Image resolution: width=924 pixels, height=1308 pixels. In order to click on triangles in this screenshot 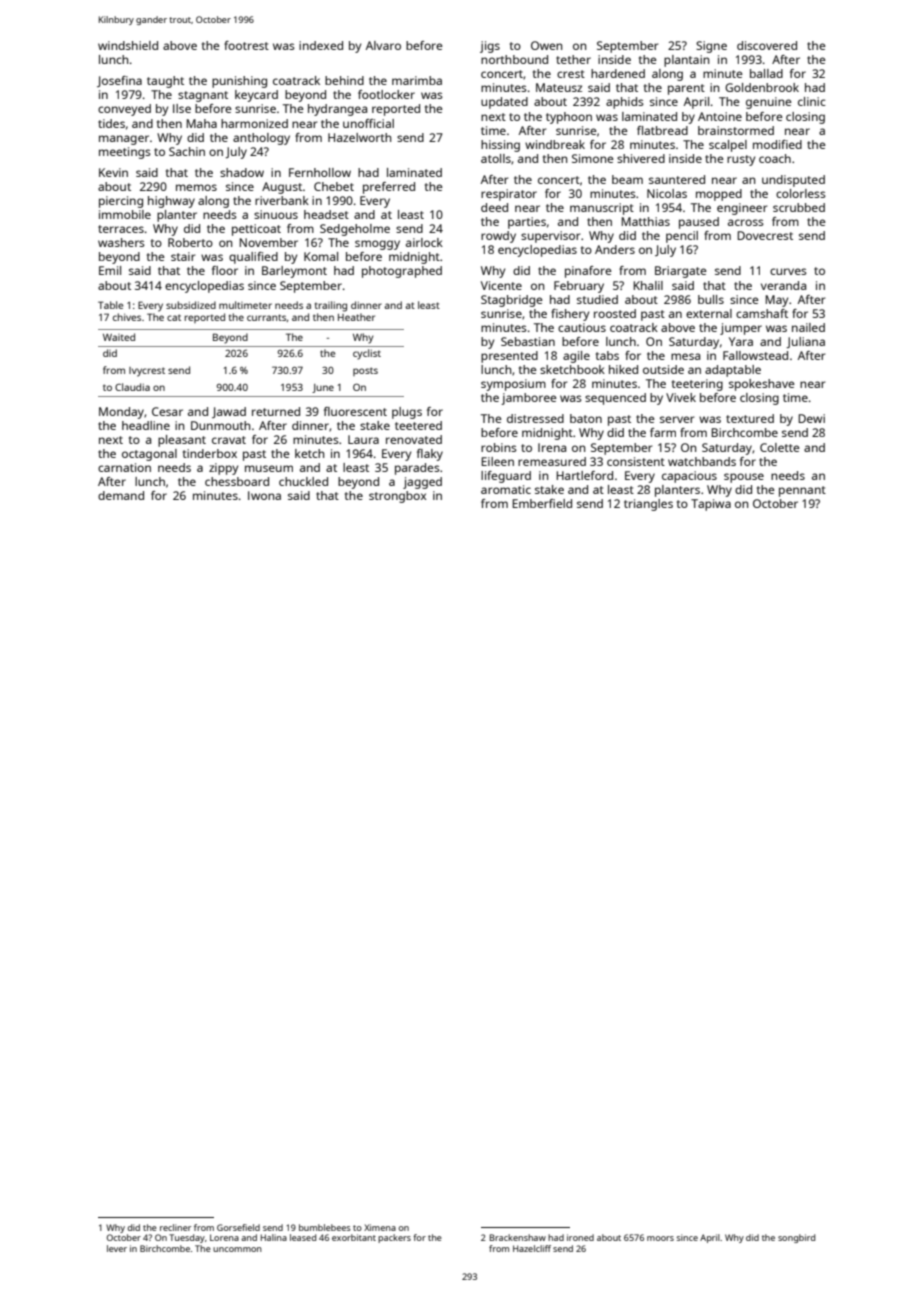, I will do `click(648, 505)`.
